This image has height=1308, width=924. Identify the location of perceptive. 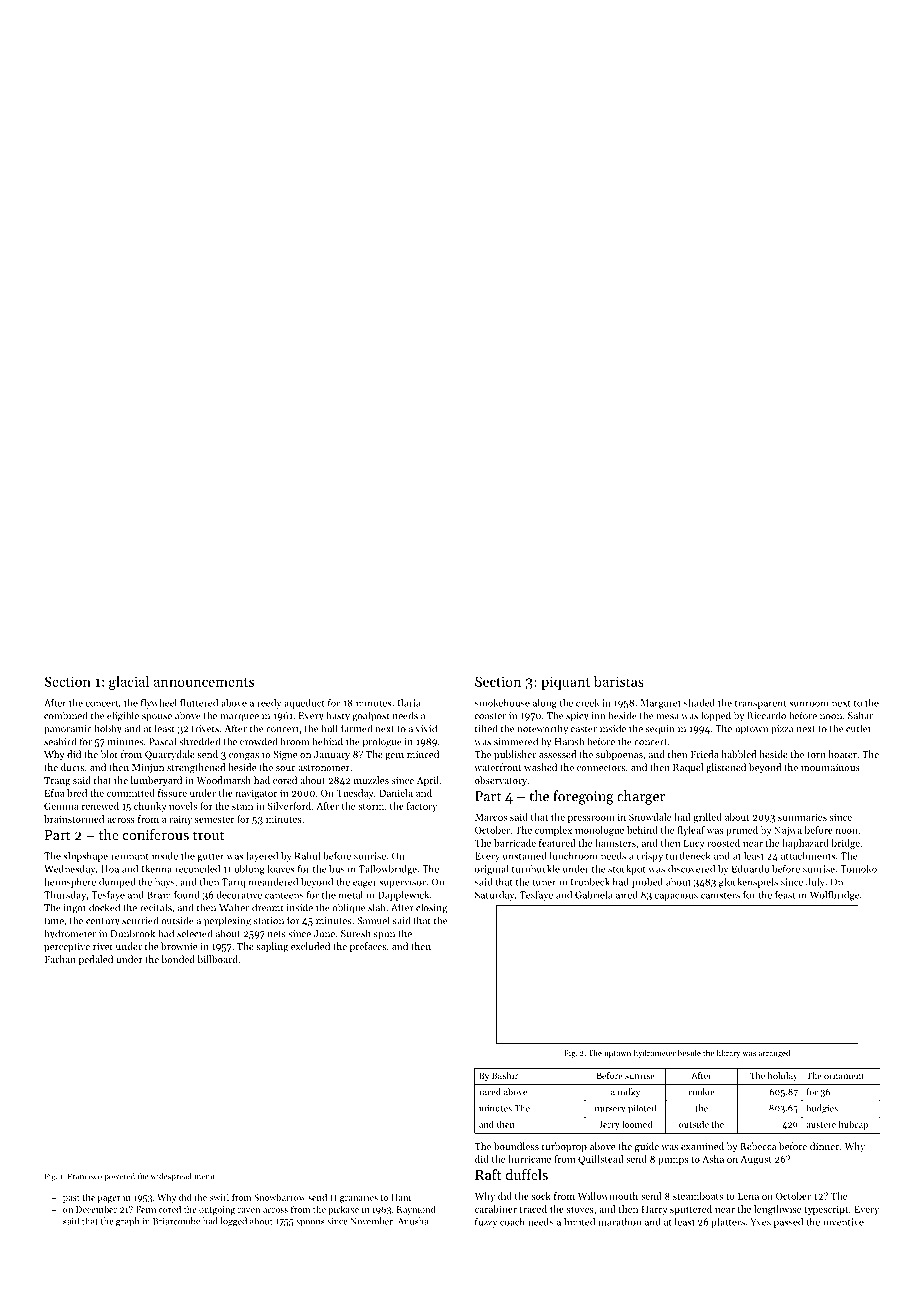
(67, 947).
